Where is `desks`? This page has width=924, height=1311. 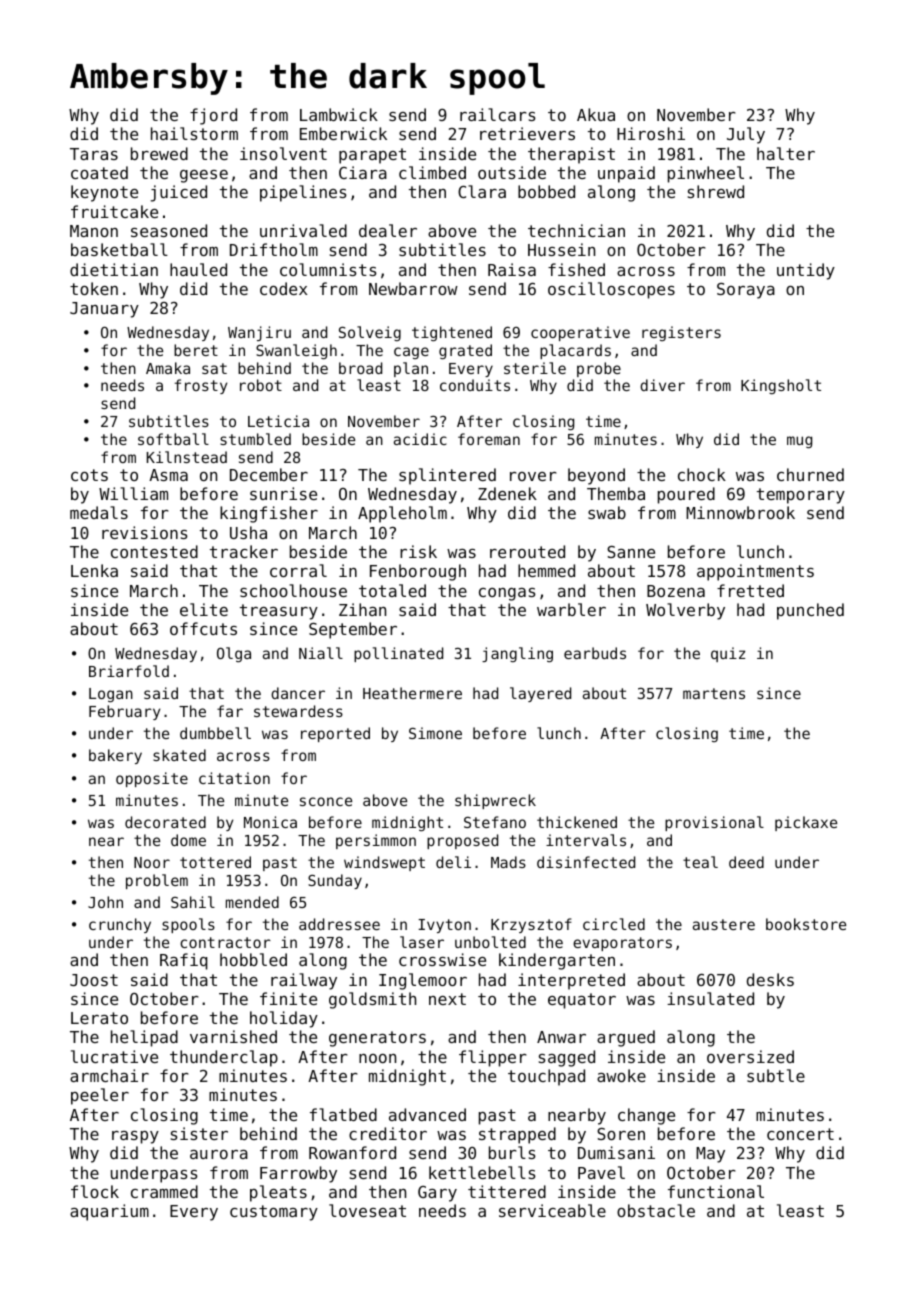 desks is located at coordinates (770, 979).
